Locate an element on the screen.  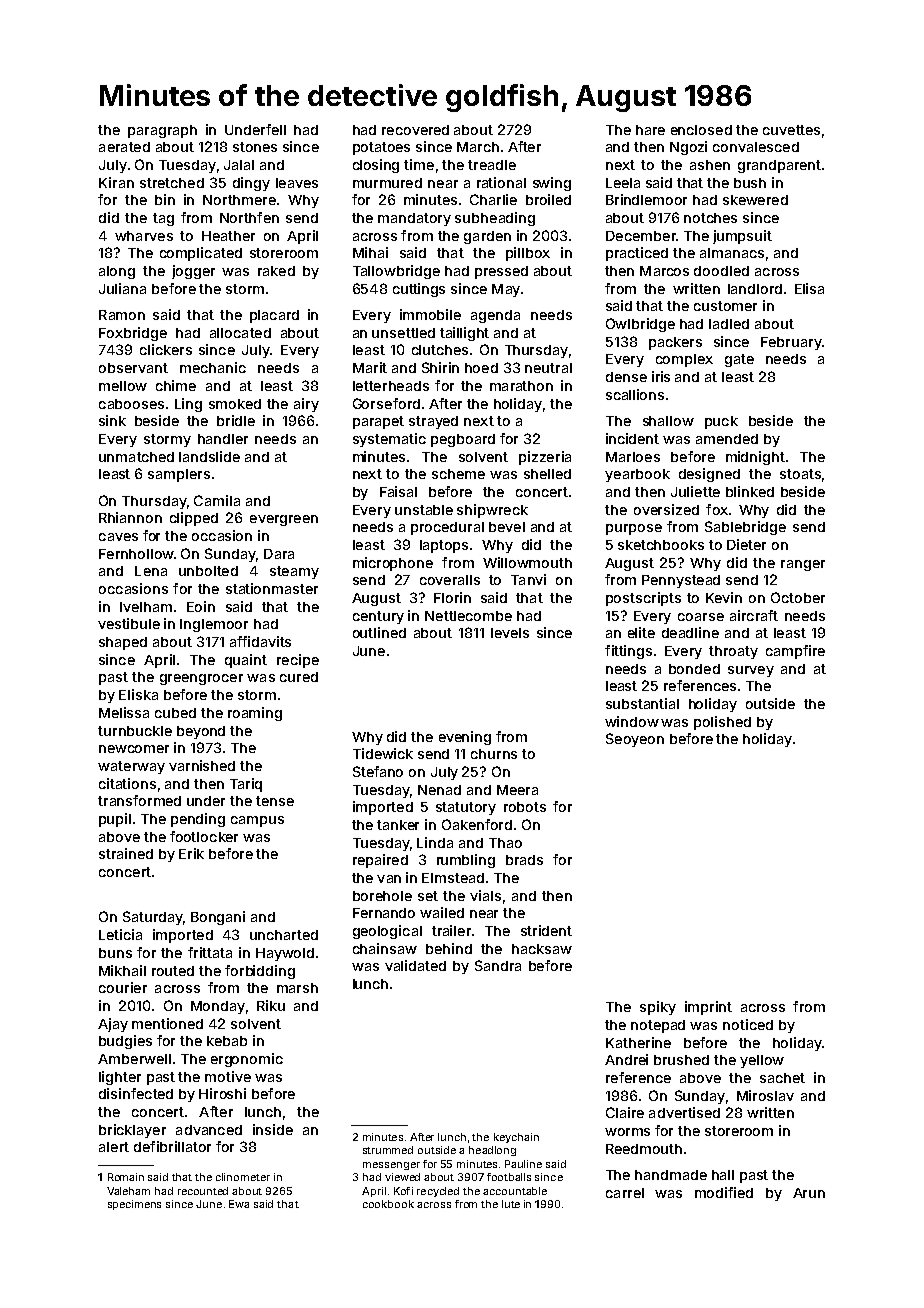
Ajay is located at coordinates (113, 1025).
